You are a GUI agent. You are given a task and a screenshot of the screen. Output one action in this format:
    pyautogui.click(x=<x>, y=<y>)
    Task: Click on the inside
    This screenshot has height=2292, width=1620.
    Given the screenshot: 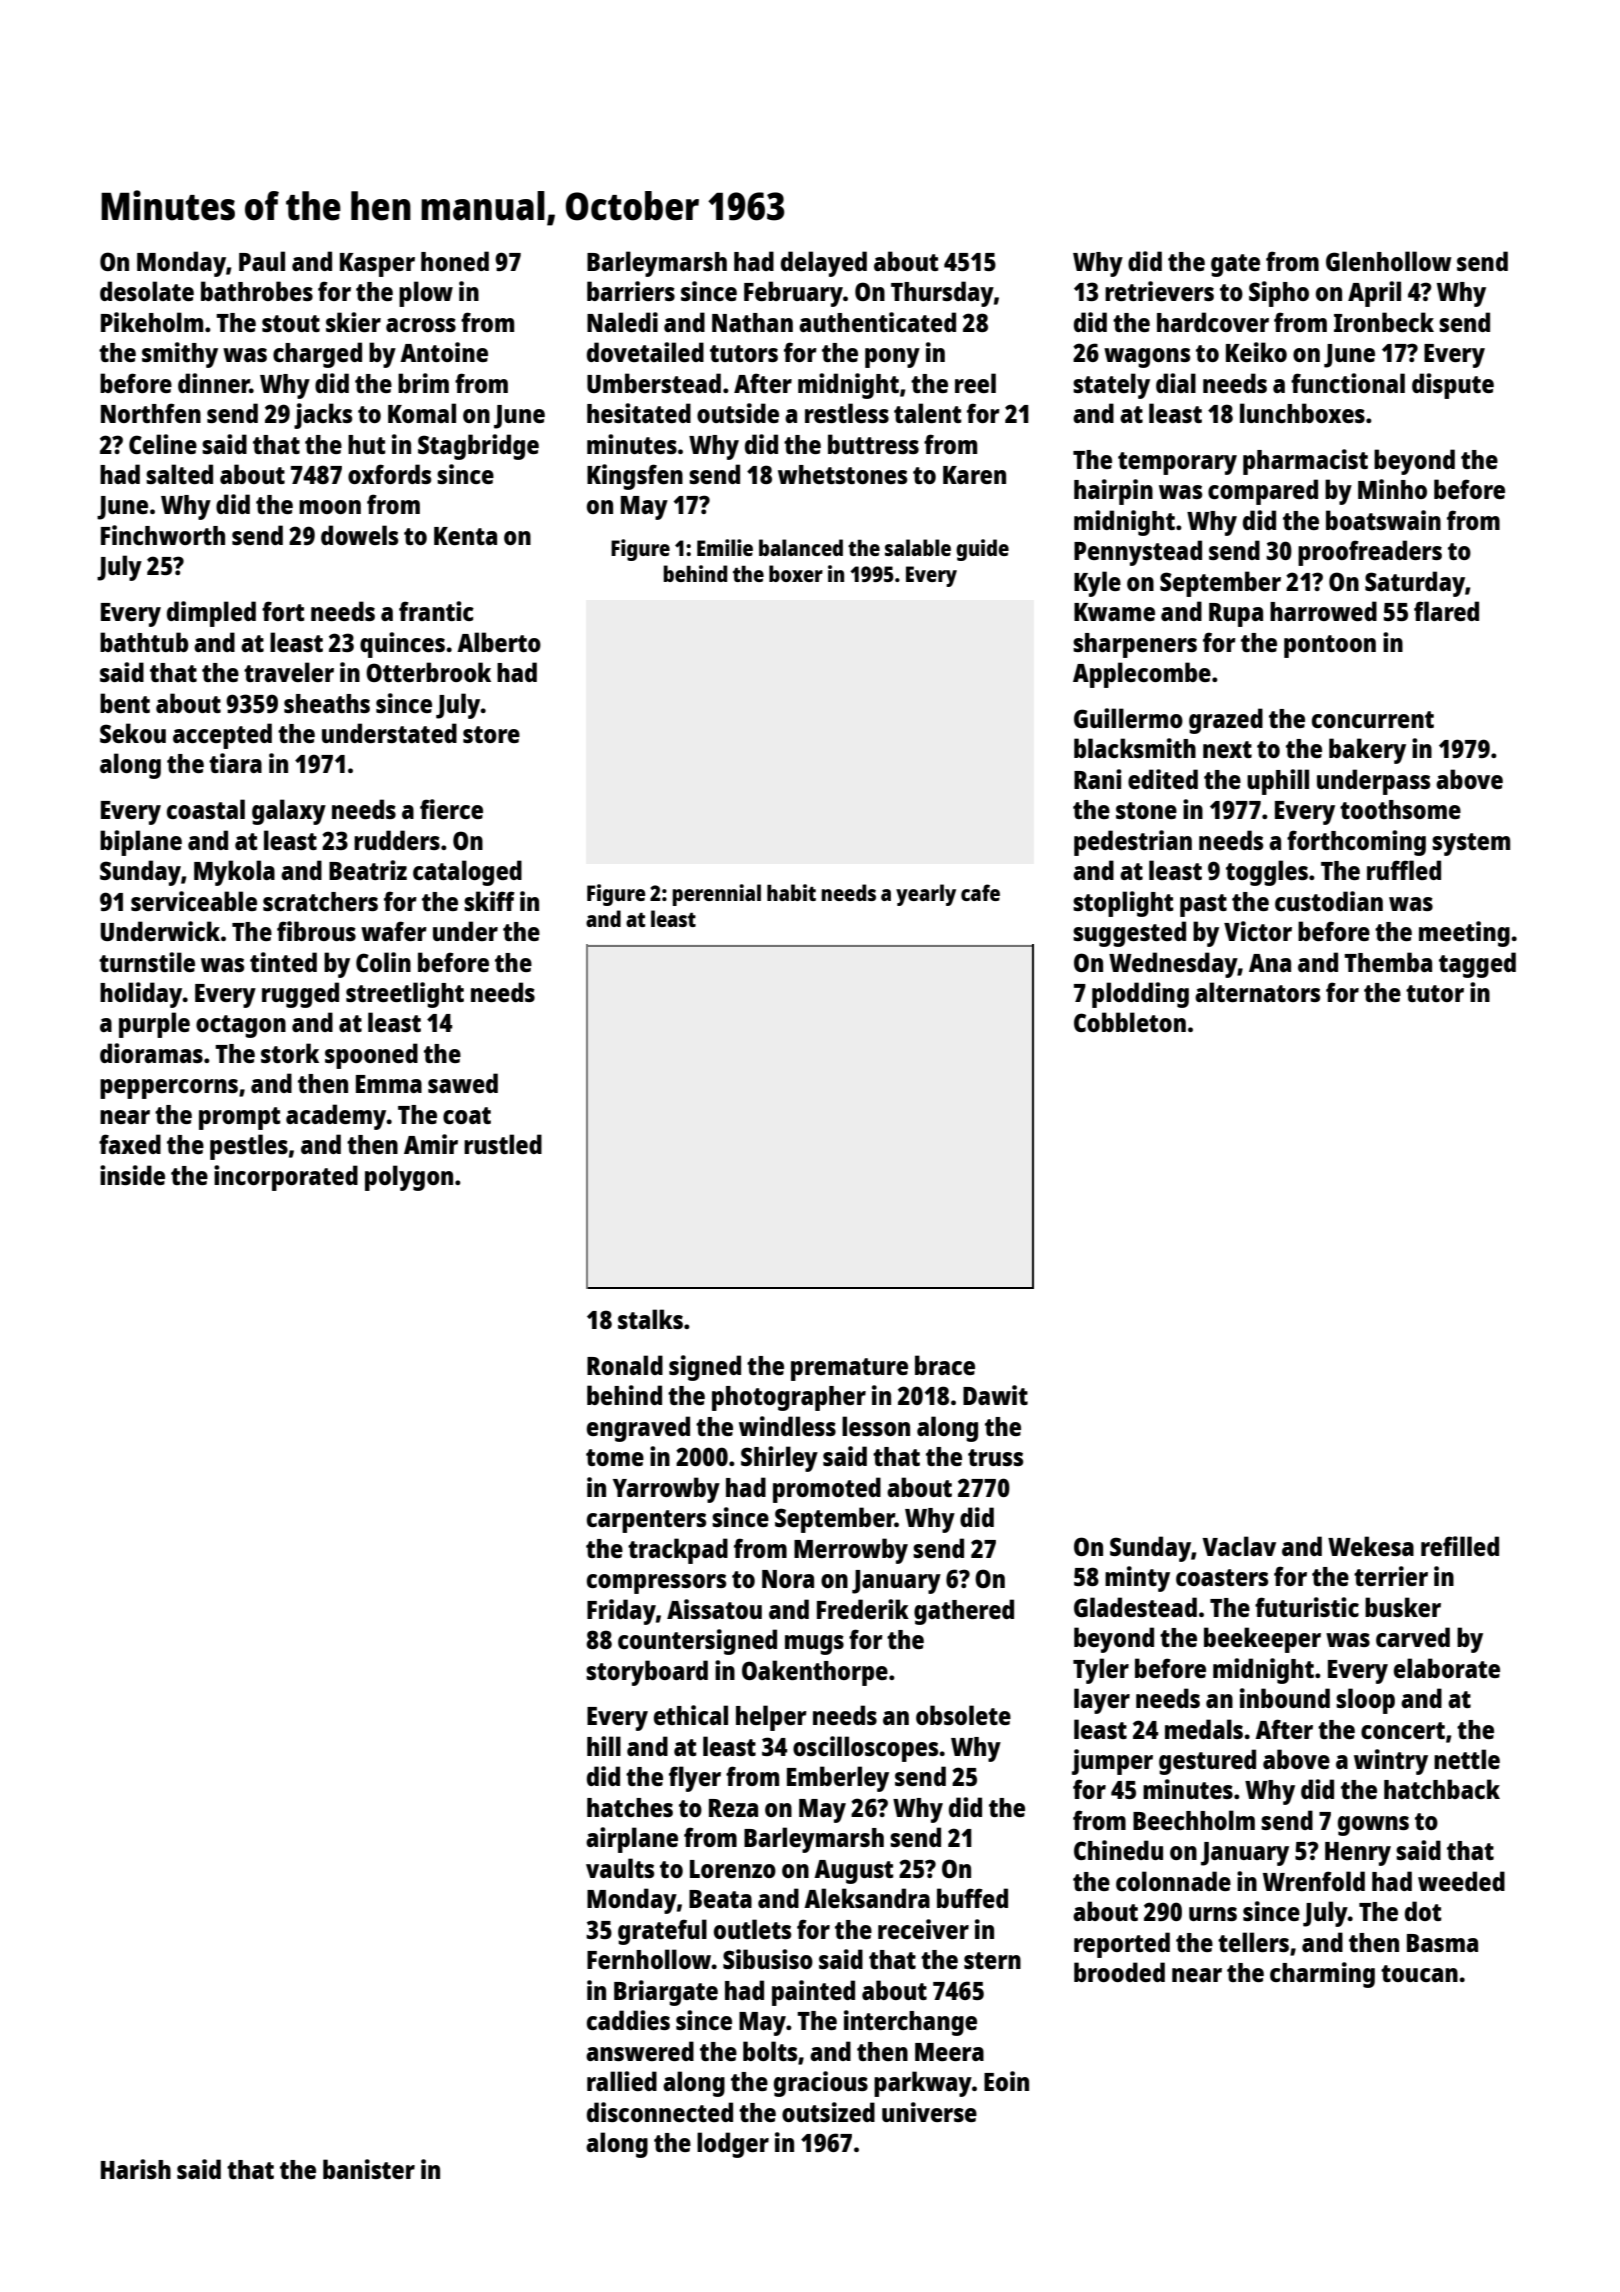 What is the action you would take?
    pyautogui.click(x=132, y=1175)
